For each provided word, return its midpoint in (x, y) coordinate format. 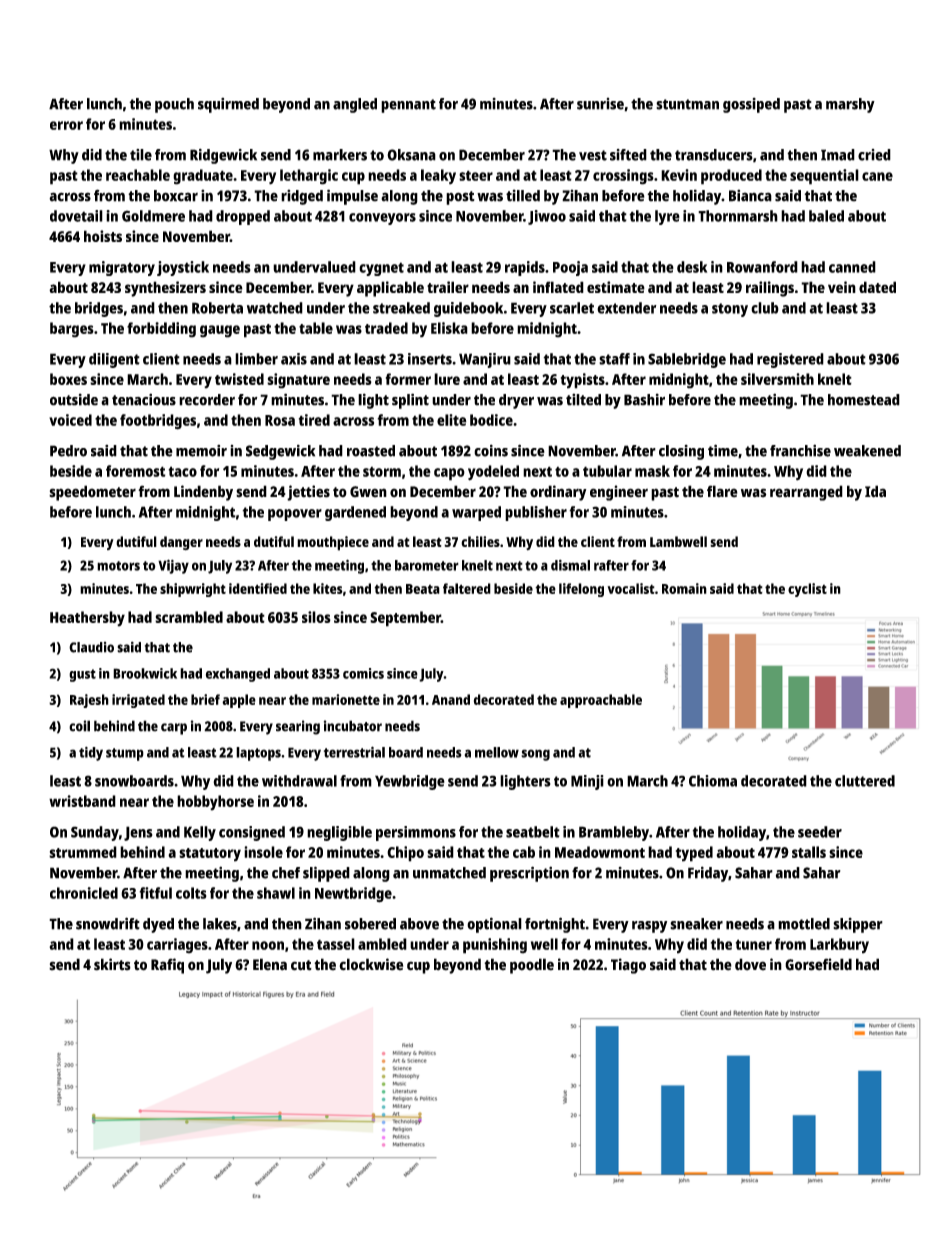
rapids (525, 268)
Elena (270, 964)
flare (722, 491)
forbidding (161, 330)
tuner (754, 944)
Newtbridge (353, 895)
